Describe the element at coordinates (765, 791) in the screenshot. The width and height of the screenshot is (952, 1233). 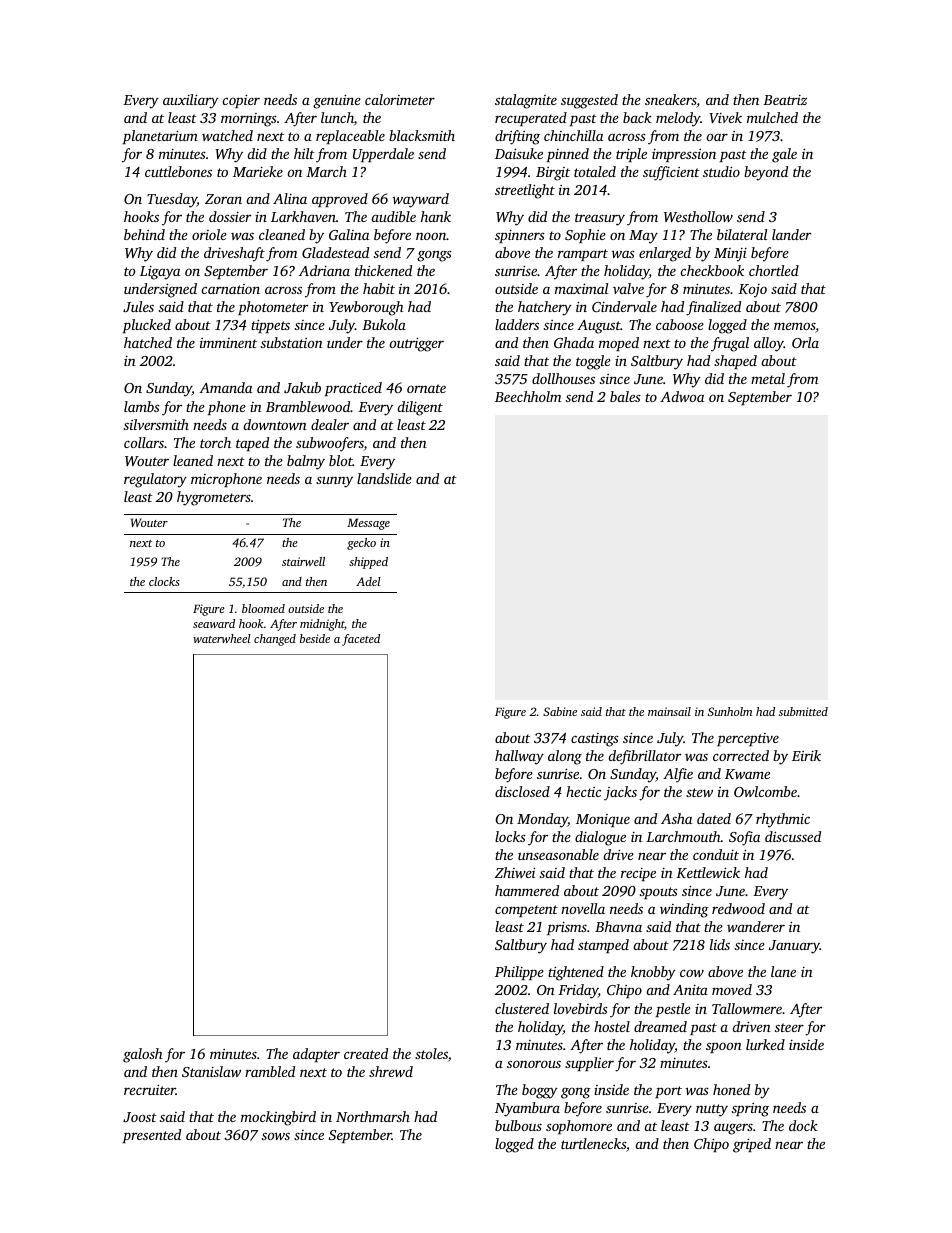
I see `Owlcombe` at that location.
